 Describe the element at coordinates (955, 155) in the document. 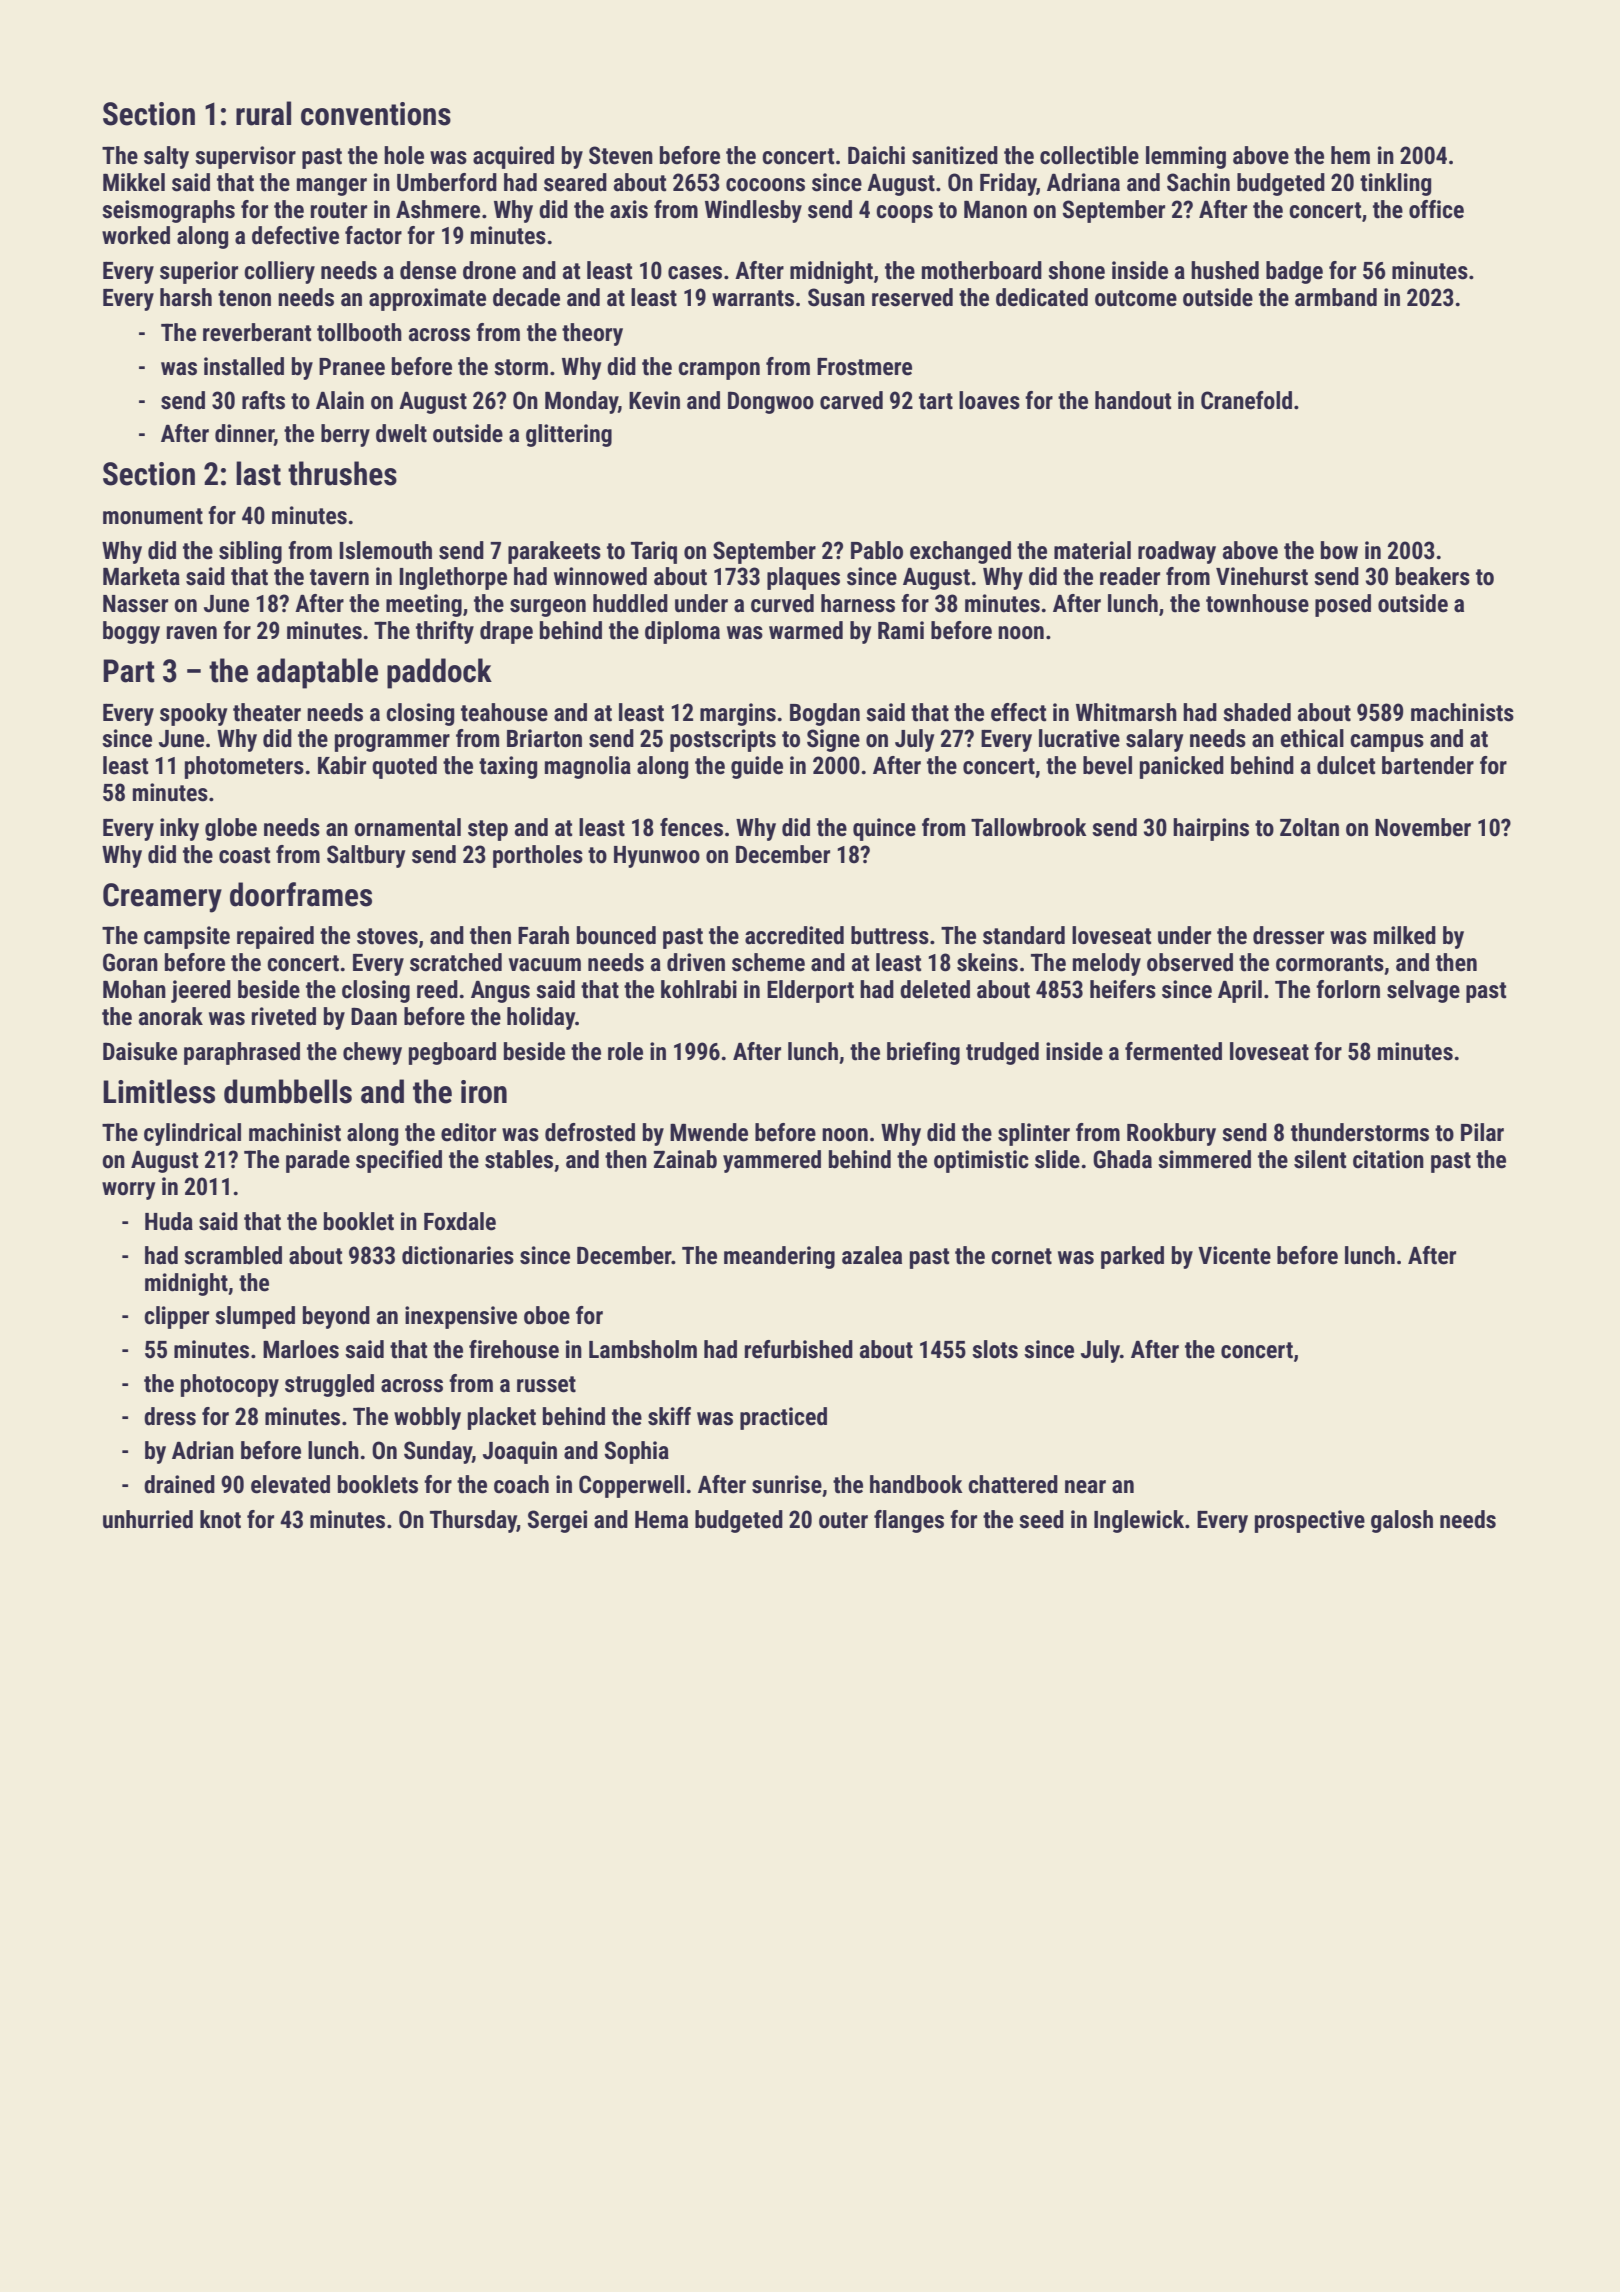

I see `sanitized` at that location.
